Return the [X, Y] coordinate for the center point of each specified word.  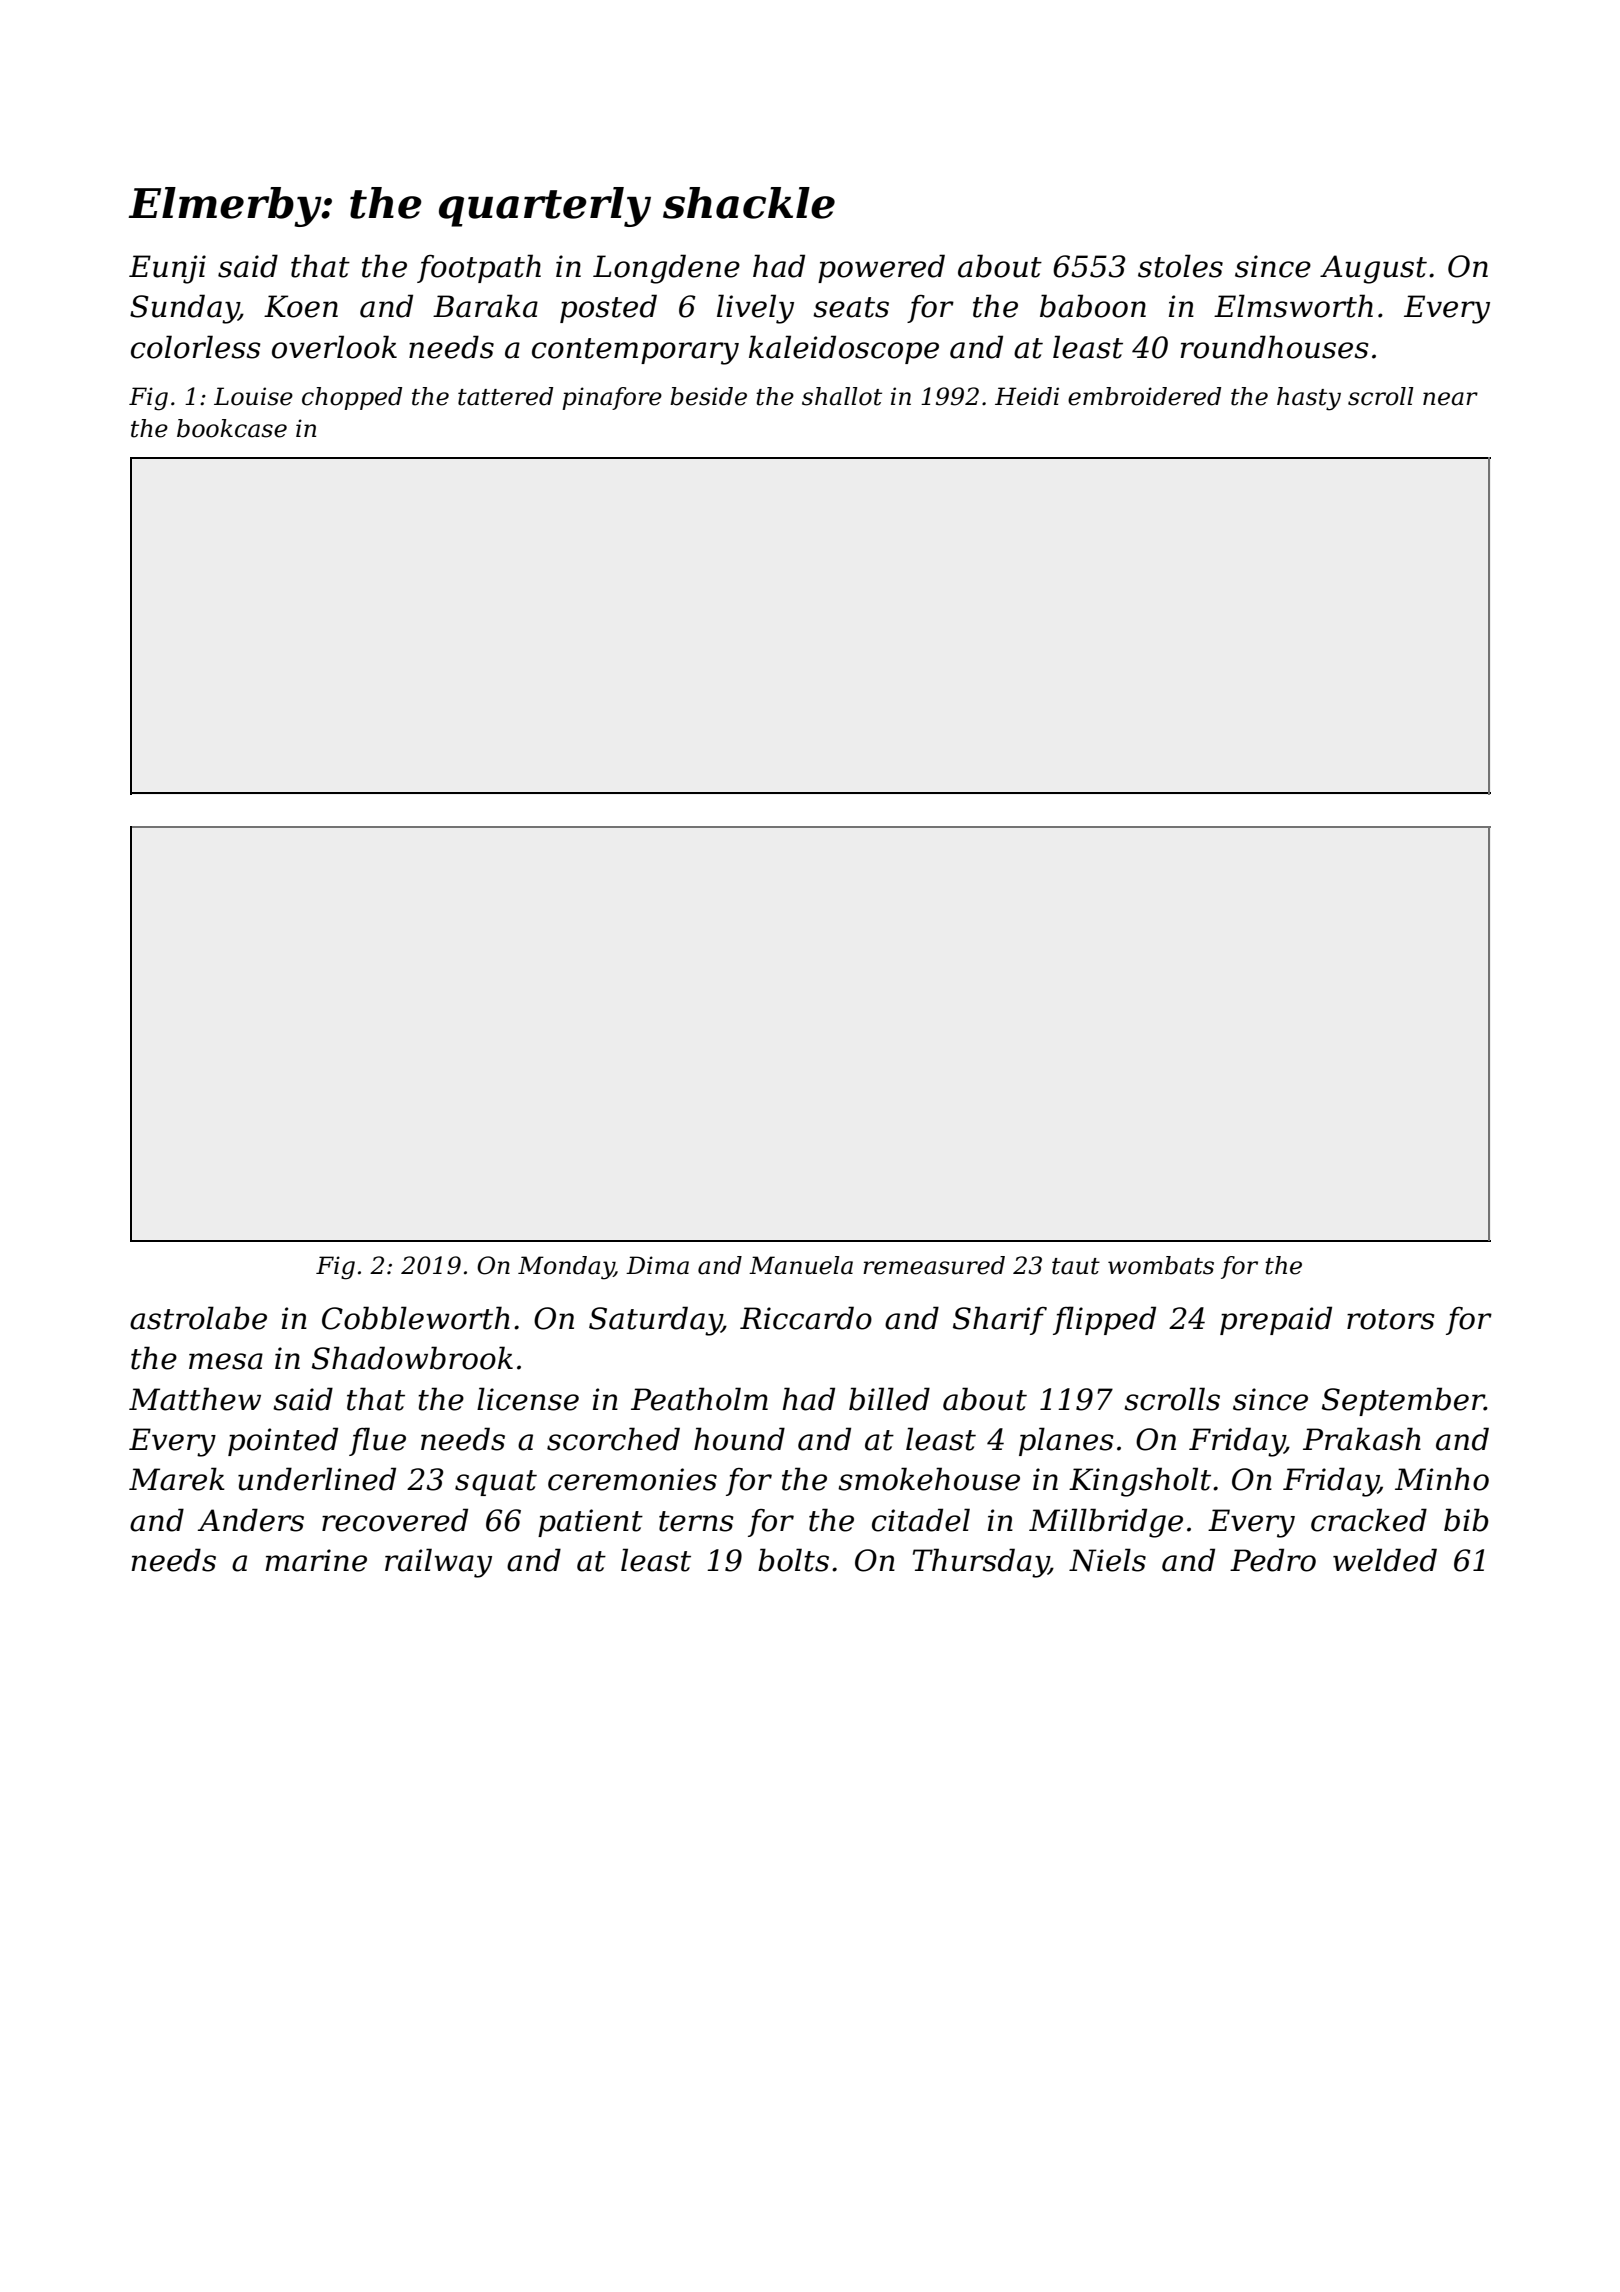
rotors [1391, 1319]
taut [1076, 1266]
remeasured [934, 1265]
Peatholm [699, 1399]
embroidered [1144, 396]
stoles [1180, 266]
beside [708, 396]
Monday [566, 1268]
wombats [1161, 1265]
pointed [283, 1441]
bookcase [232, 428]
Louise [253, 396]
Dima [657, 1265]
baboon [1093, 306]
